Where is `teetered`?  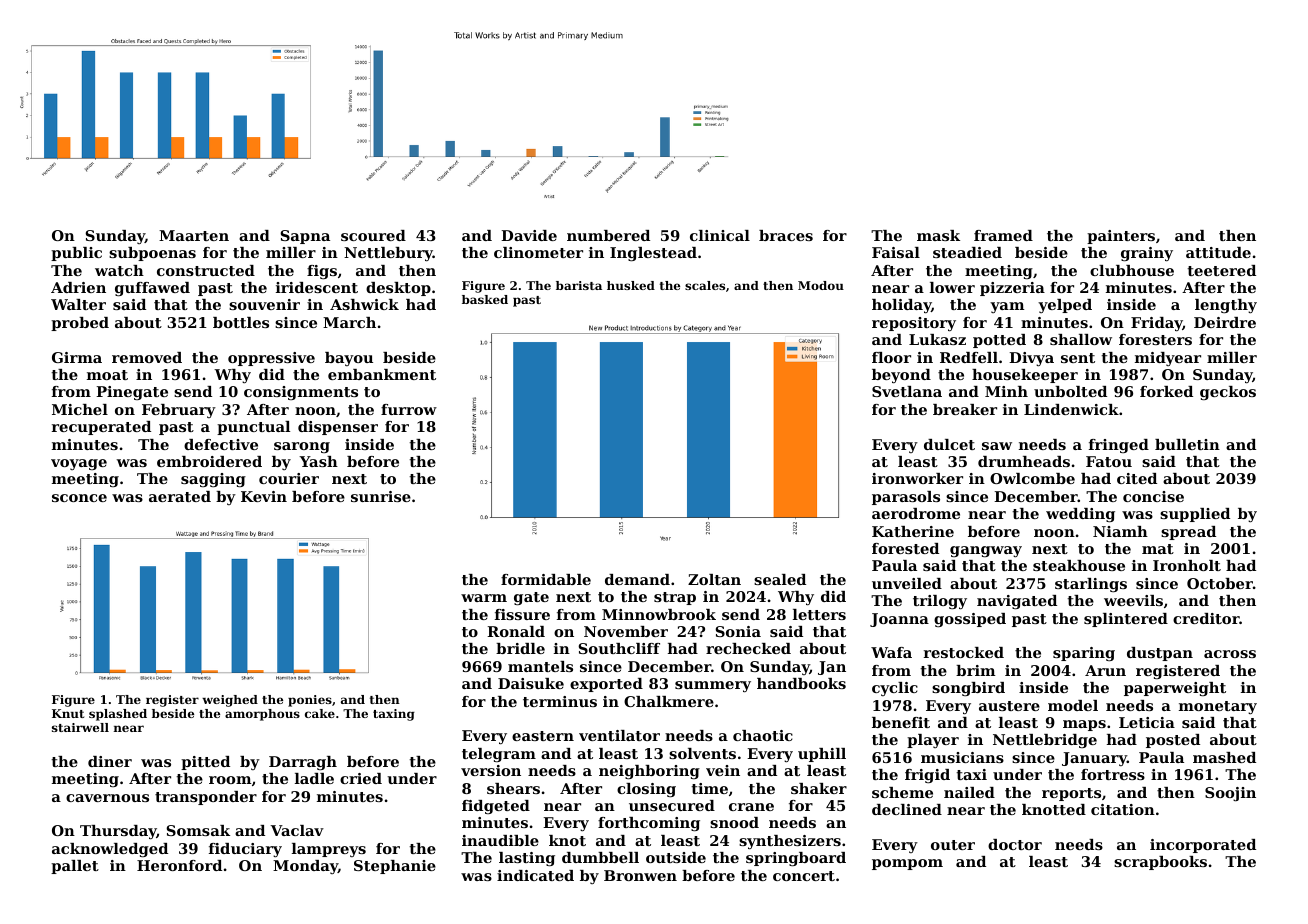
teetered is located at coordinates (1221, 270).
